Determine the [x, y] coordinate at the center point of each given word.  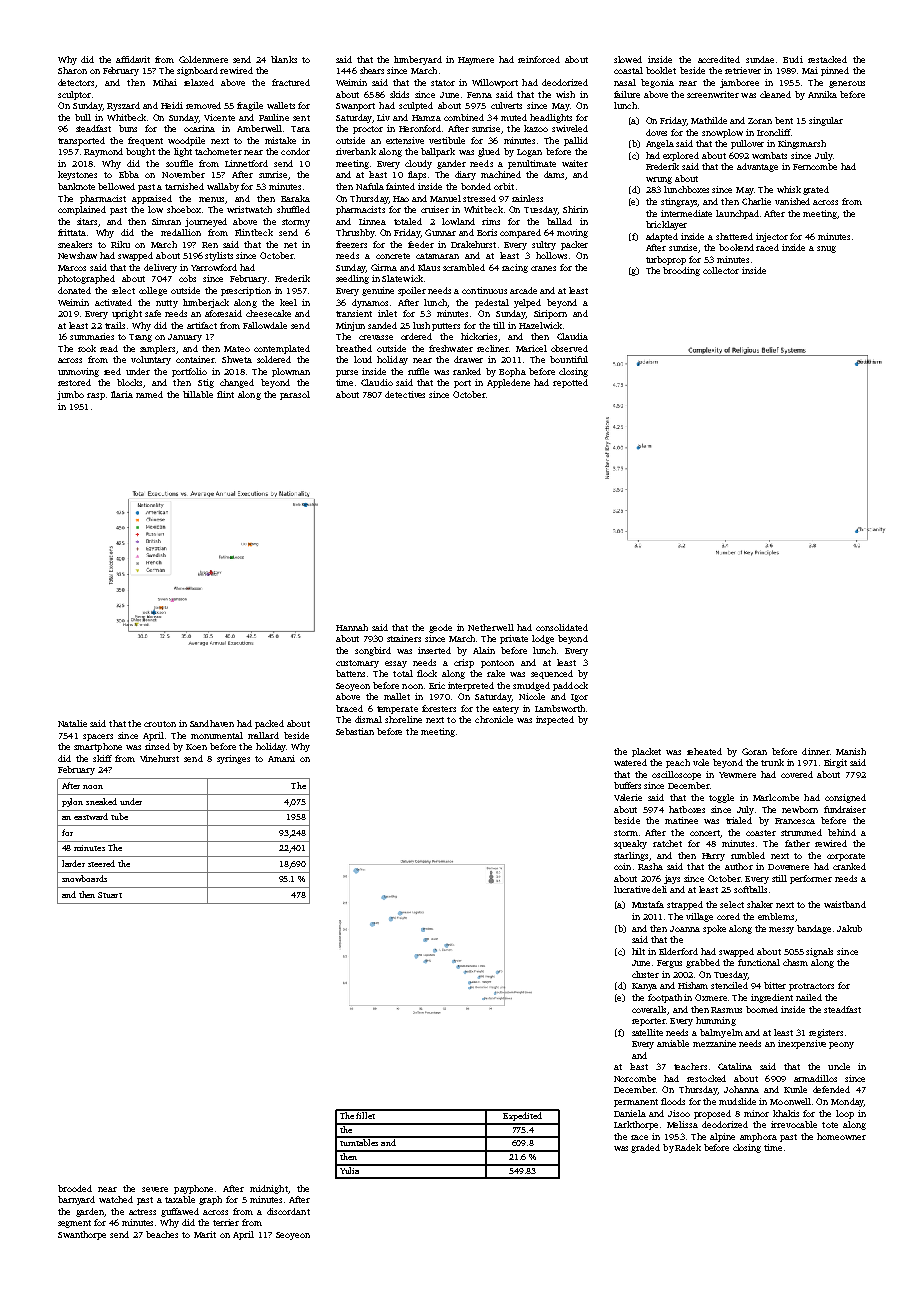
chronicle [494, 719]
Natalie [72, 723]
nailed [809, 997]
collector [721, 270]
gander [451, 164]
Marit [205, 1234]
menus [211, 199]
